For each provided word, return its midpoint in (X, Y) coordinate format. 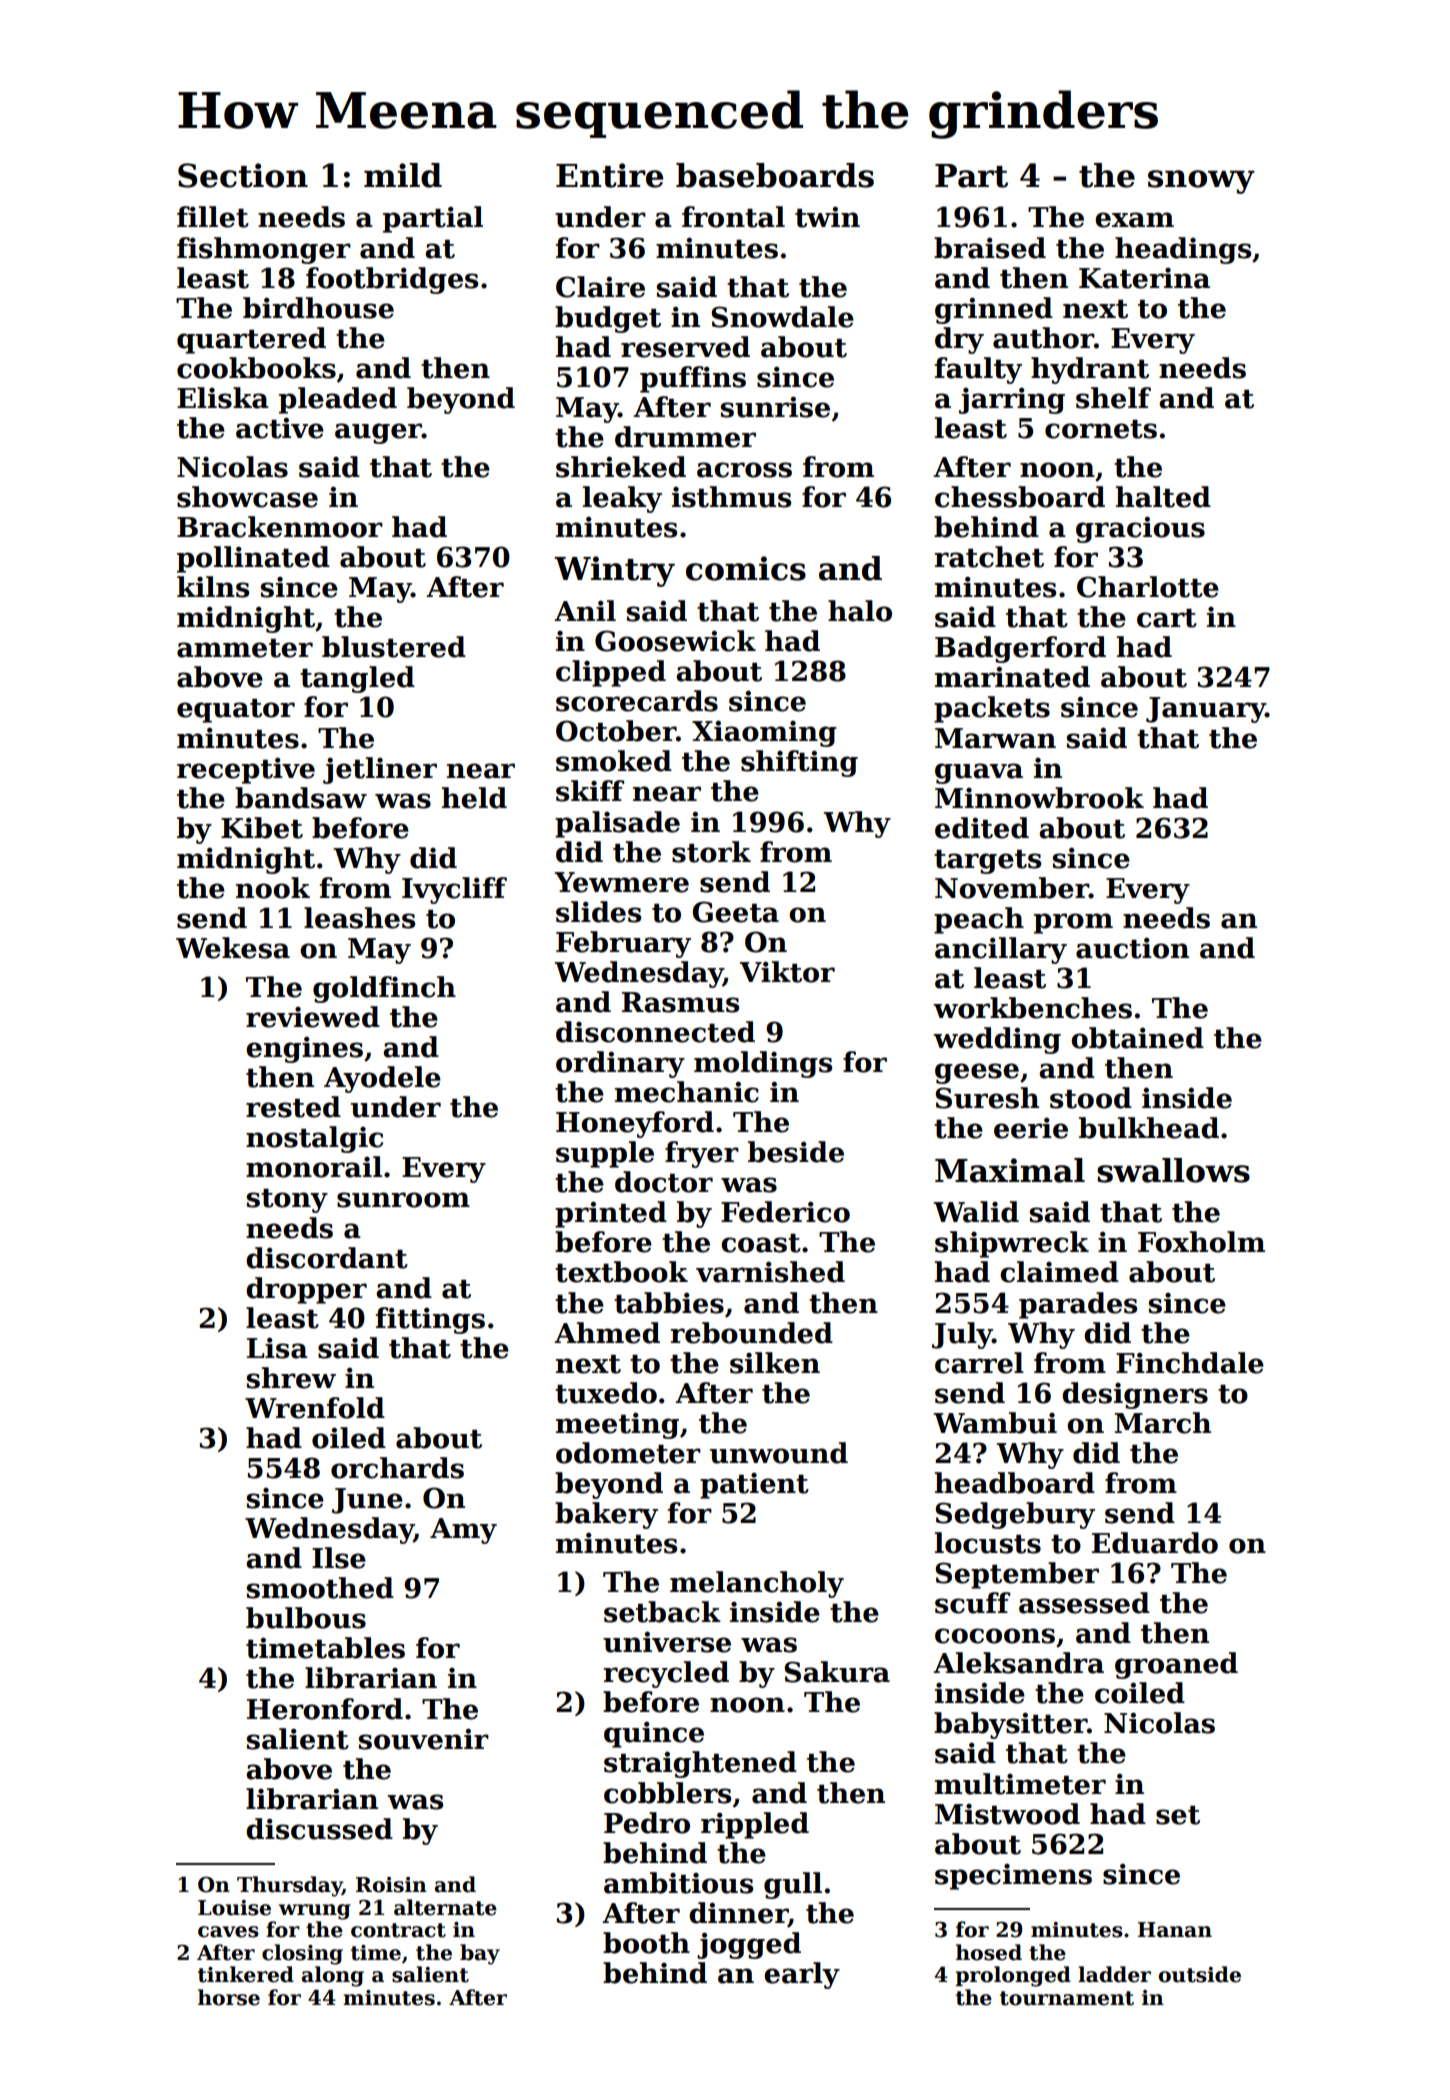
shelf (1113, 398)
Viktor (787, 972)
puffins (693, 379)
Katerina (1144, 278)
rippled (755, 1825)
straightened (700, 1764)
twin (827, 217)
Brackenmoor (280, 527)
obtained (1137, 1038)
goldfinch (384, 989)
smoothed (320, 1588)
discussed (319, 1829)
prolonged (1013, 1976)
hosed (989, 1952)
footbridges (392, 280)
